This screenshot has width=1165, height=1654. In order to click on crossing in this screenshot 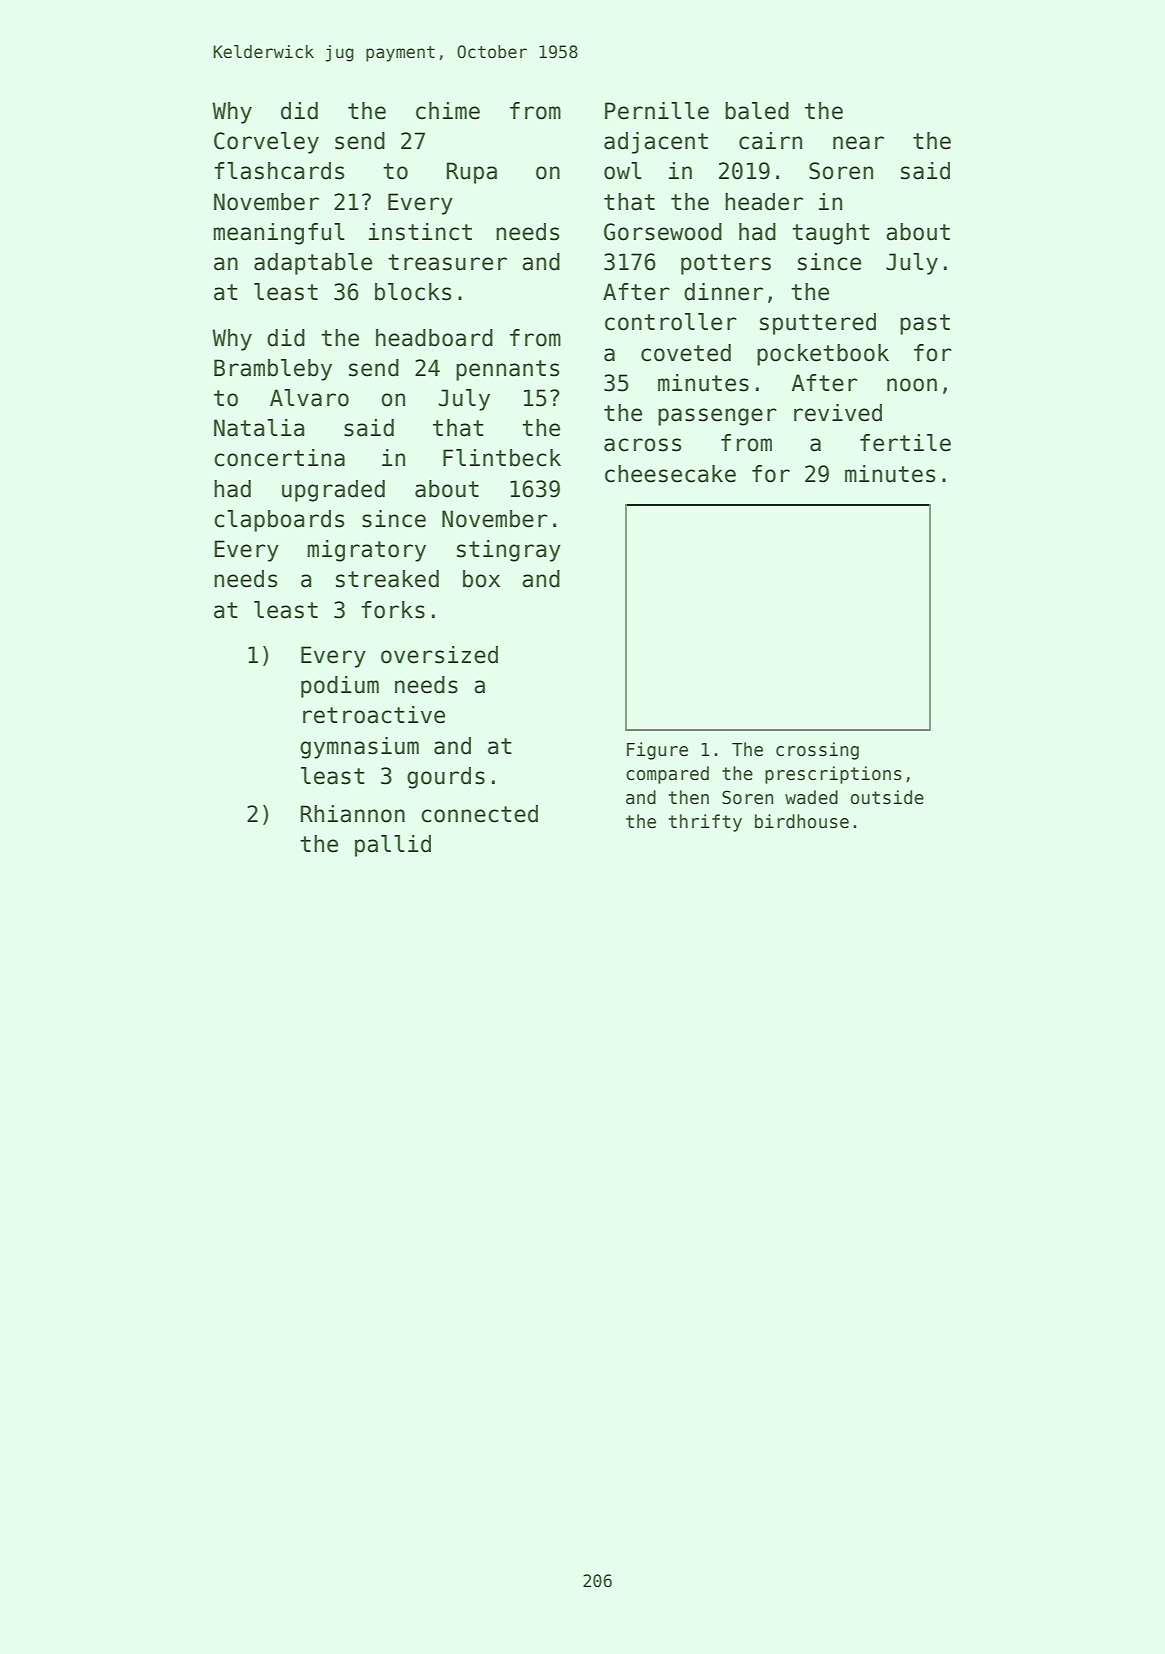, I will do `click(817, 751)`.
